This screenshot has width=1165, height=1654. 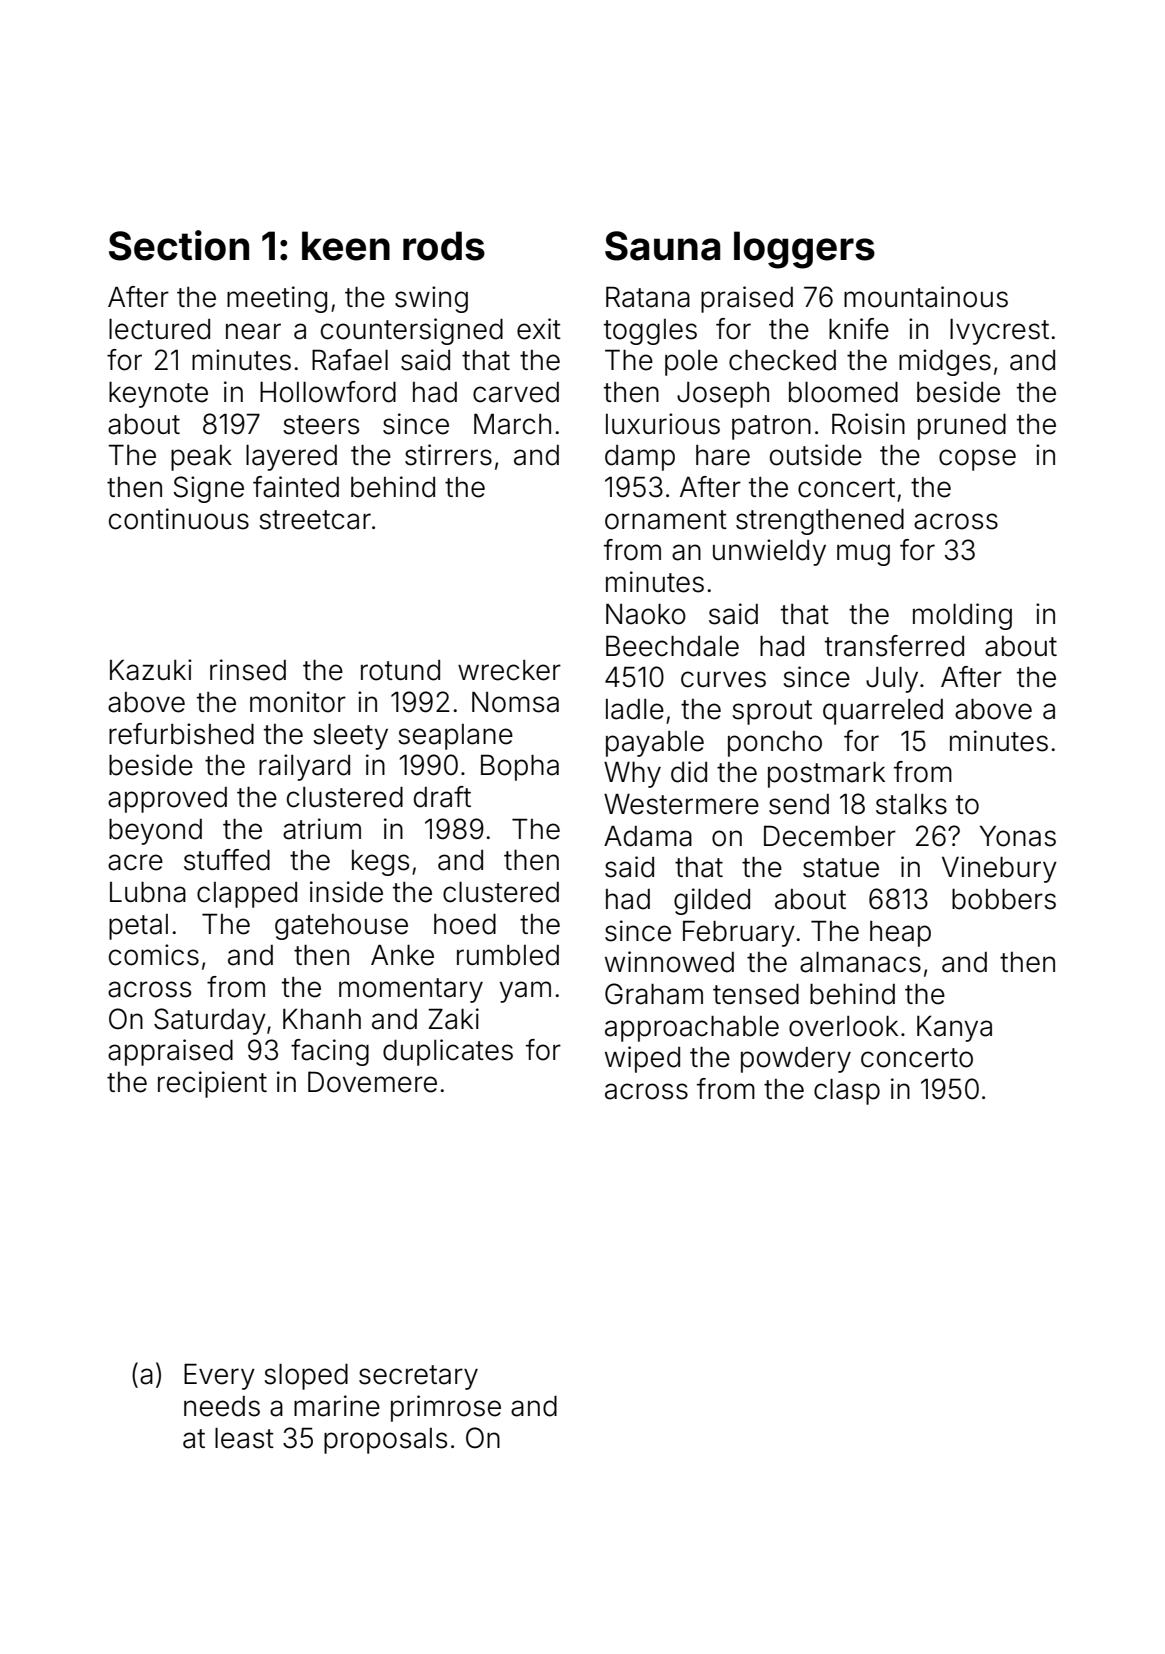 I want to click on mountainous, so click(x=926, y=297).
